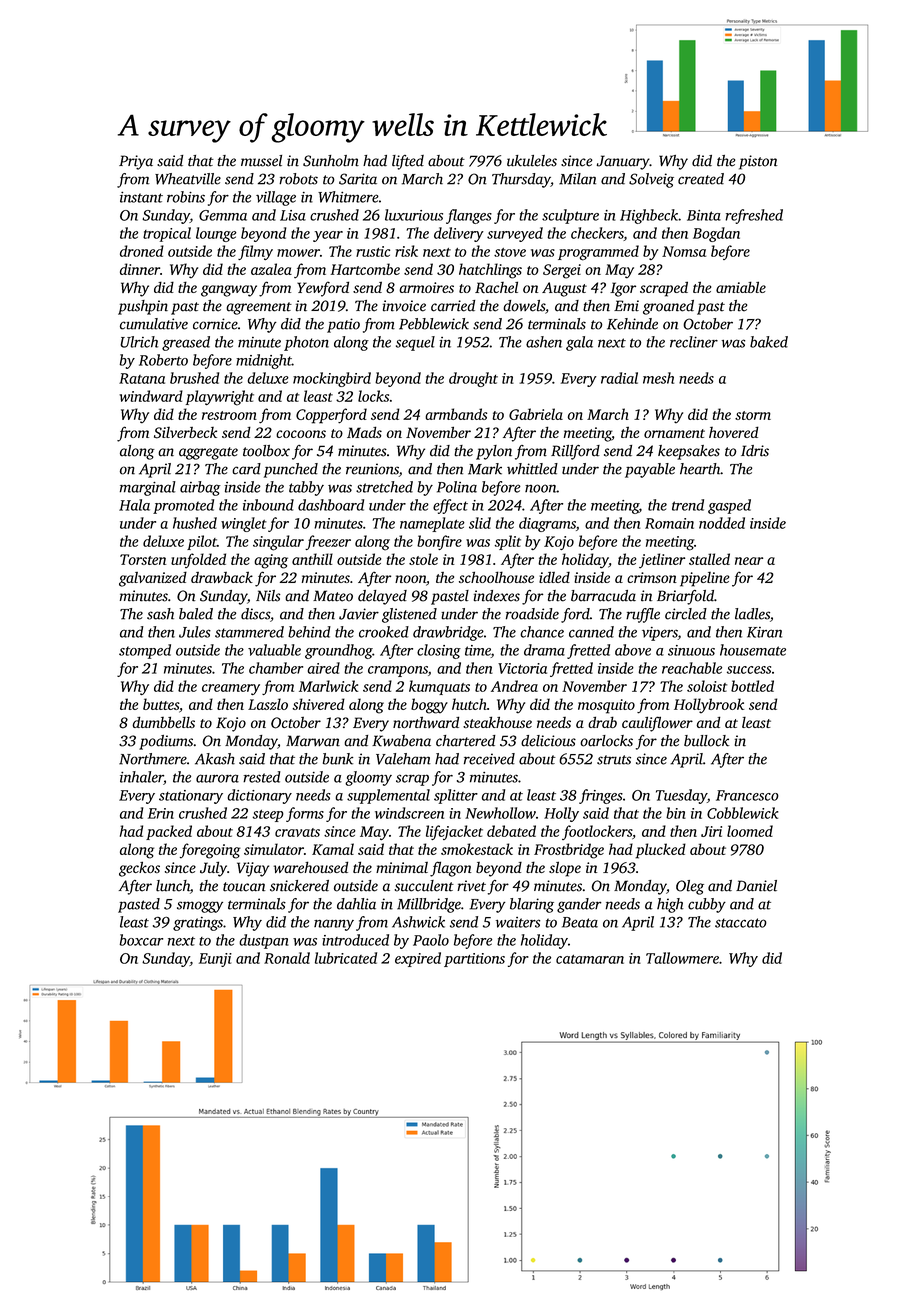  I want to click on geckos, so click(139, 869).
